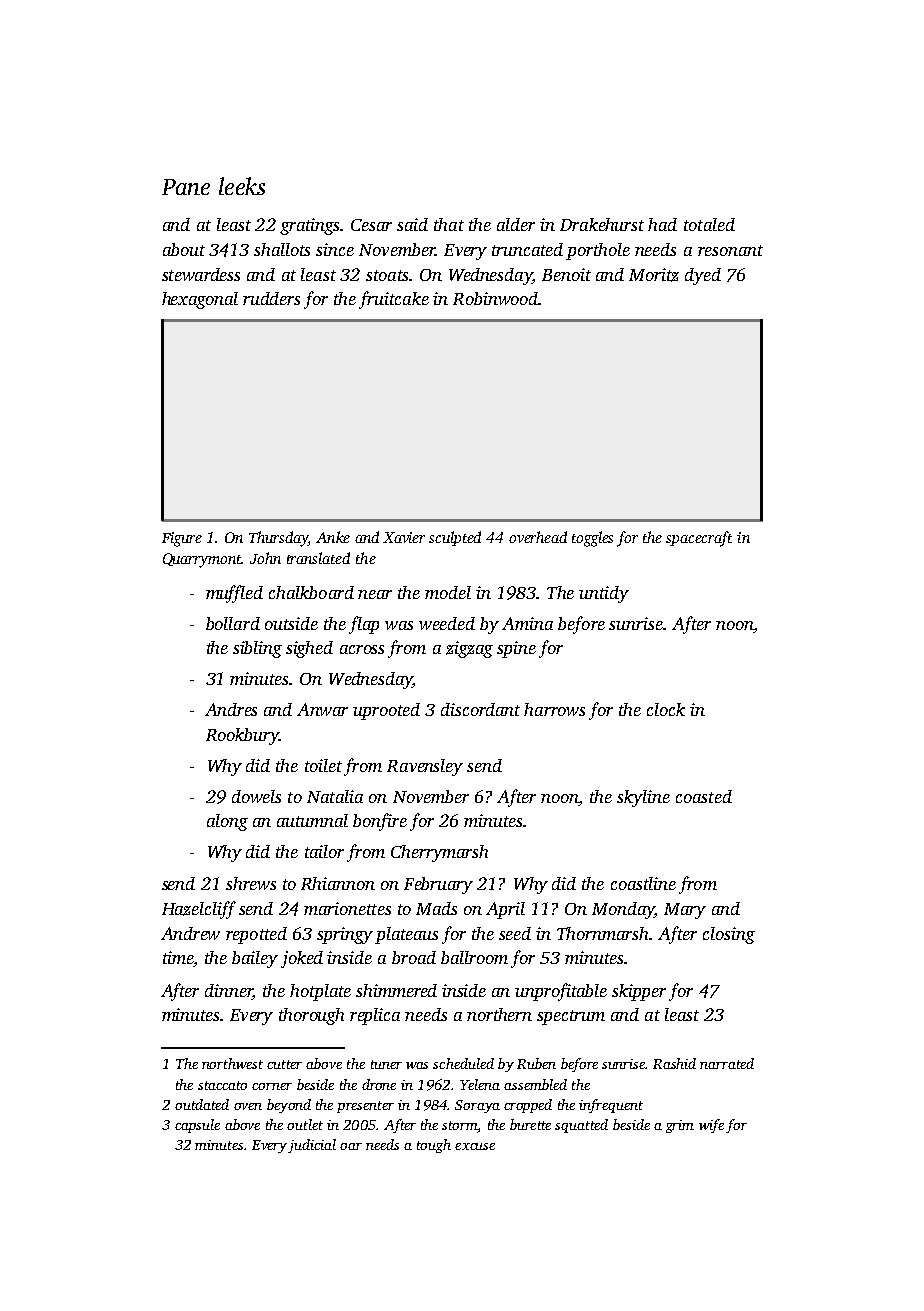 The image size is (924, 1311). What do you see at coordinates (604, 594) in the document?
I see `untidy` at bounding box center [604, 594].
